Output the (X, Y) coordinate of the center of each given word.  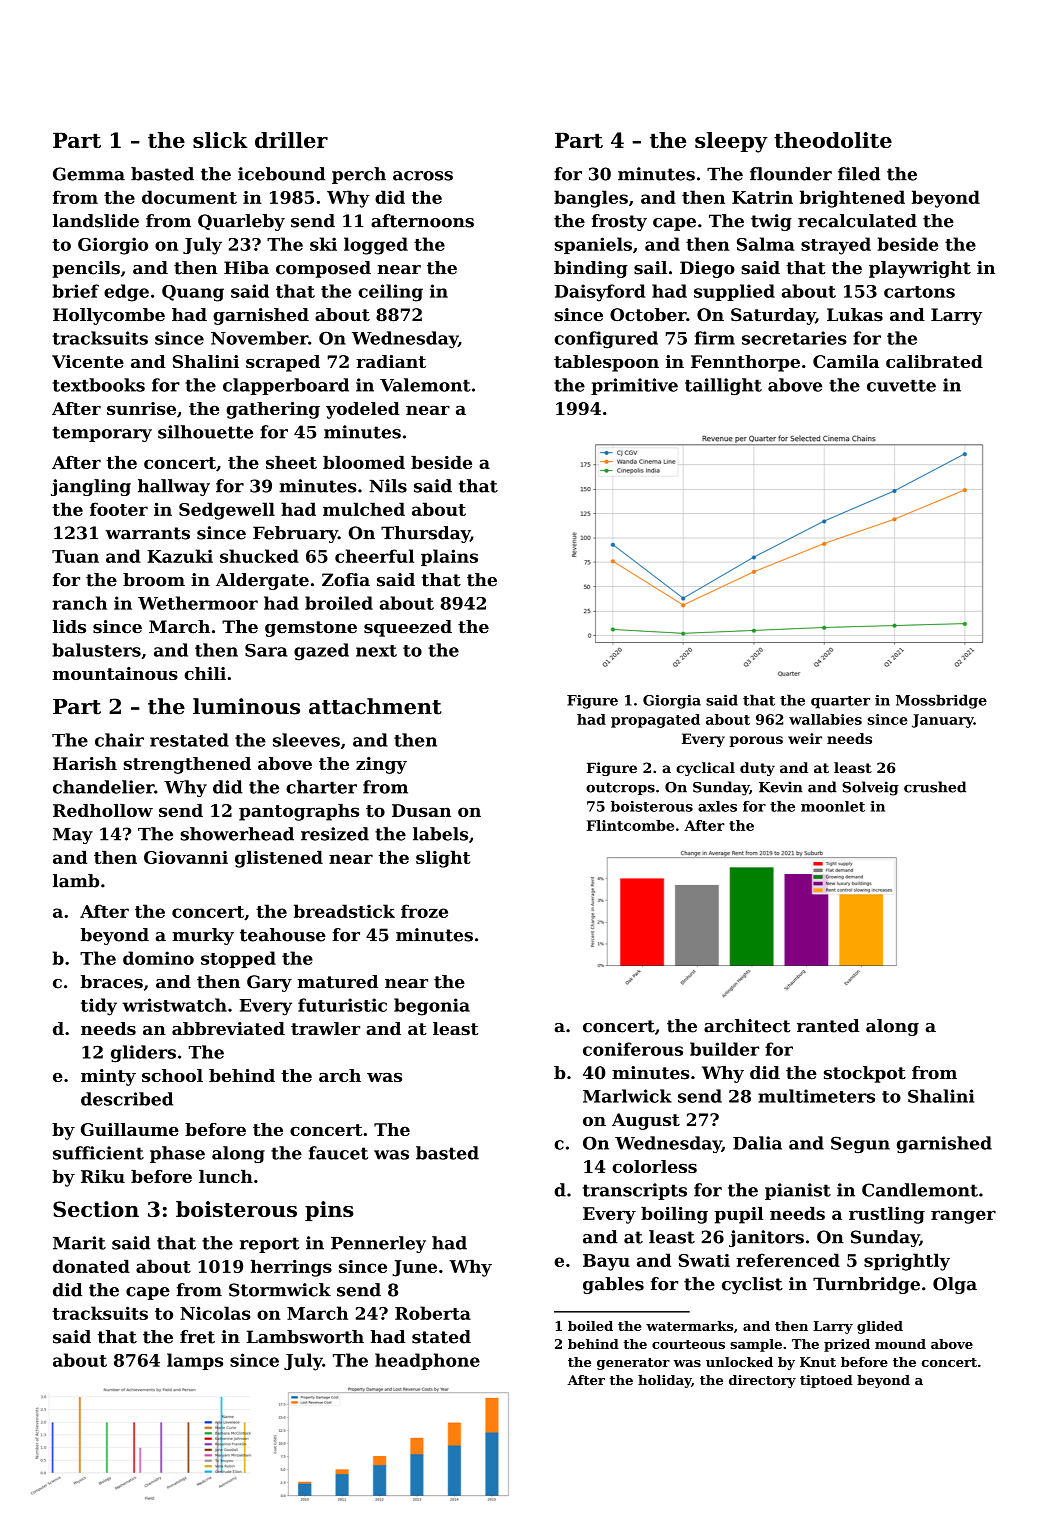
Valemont (425, 385)
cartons (919, 292)
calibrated (934, 361)
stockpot (865, 1074)
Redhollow (103, 810)
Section (96, 1209)
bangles (591, 199)
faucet (338, 1153)
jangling (91, 487)
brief (76, 291)
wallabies (825, 719)
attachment (375, 706)
